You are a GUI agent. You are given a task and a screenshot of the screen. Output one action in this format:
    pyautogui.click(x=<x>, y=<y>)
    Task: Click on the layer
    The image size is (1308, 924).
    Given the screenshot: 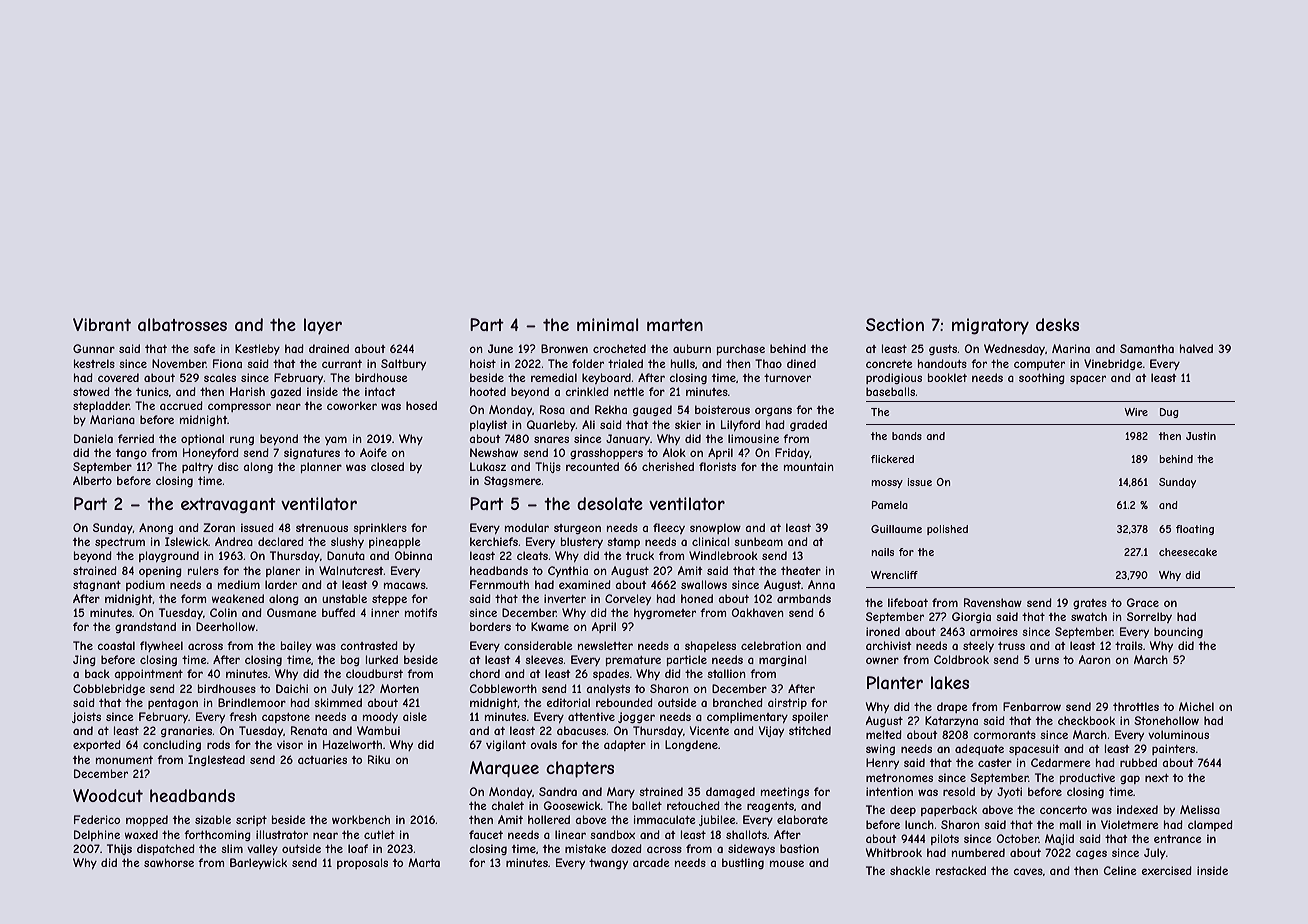 What is the action you would take?
    pyautogui.click(x=323, y=326)
